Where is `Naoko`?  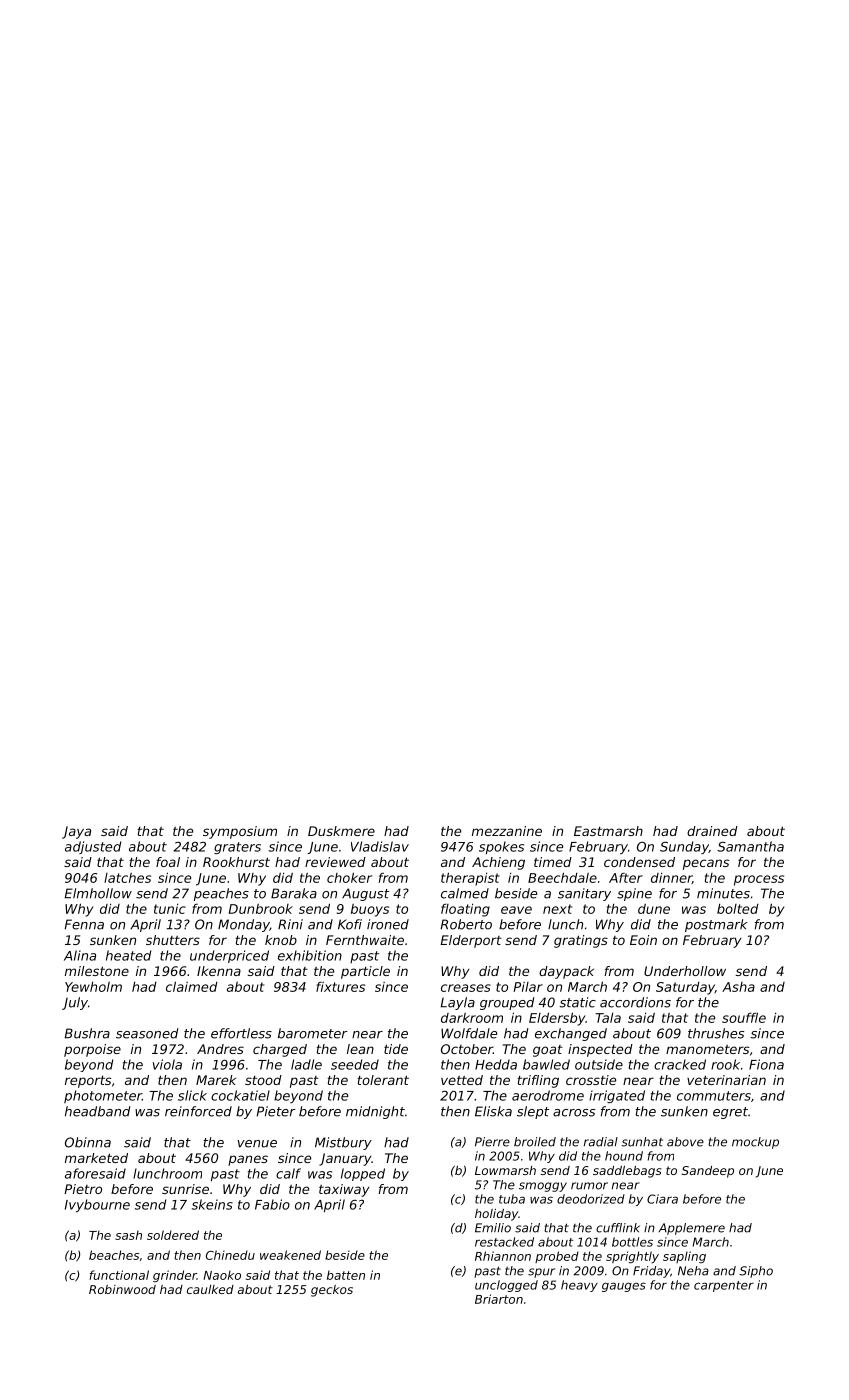 Naoko is located at coordinates (222, 1275).
